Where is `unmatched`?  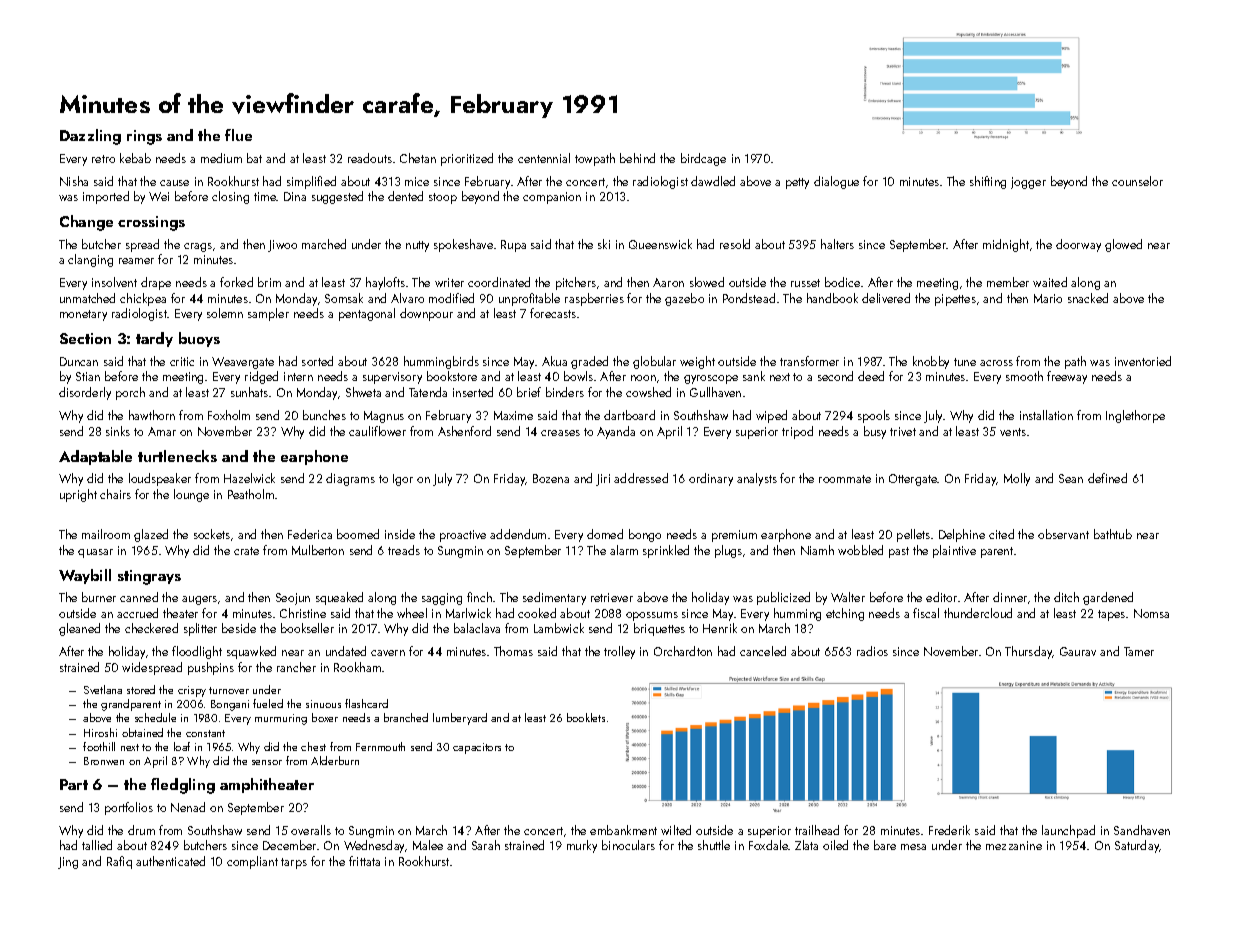
unmatched is located at coordinates (87, 298).
